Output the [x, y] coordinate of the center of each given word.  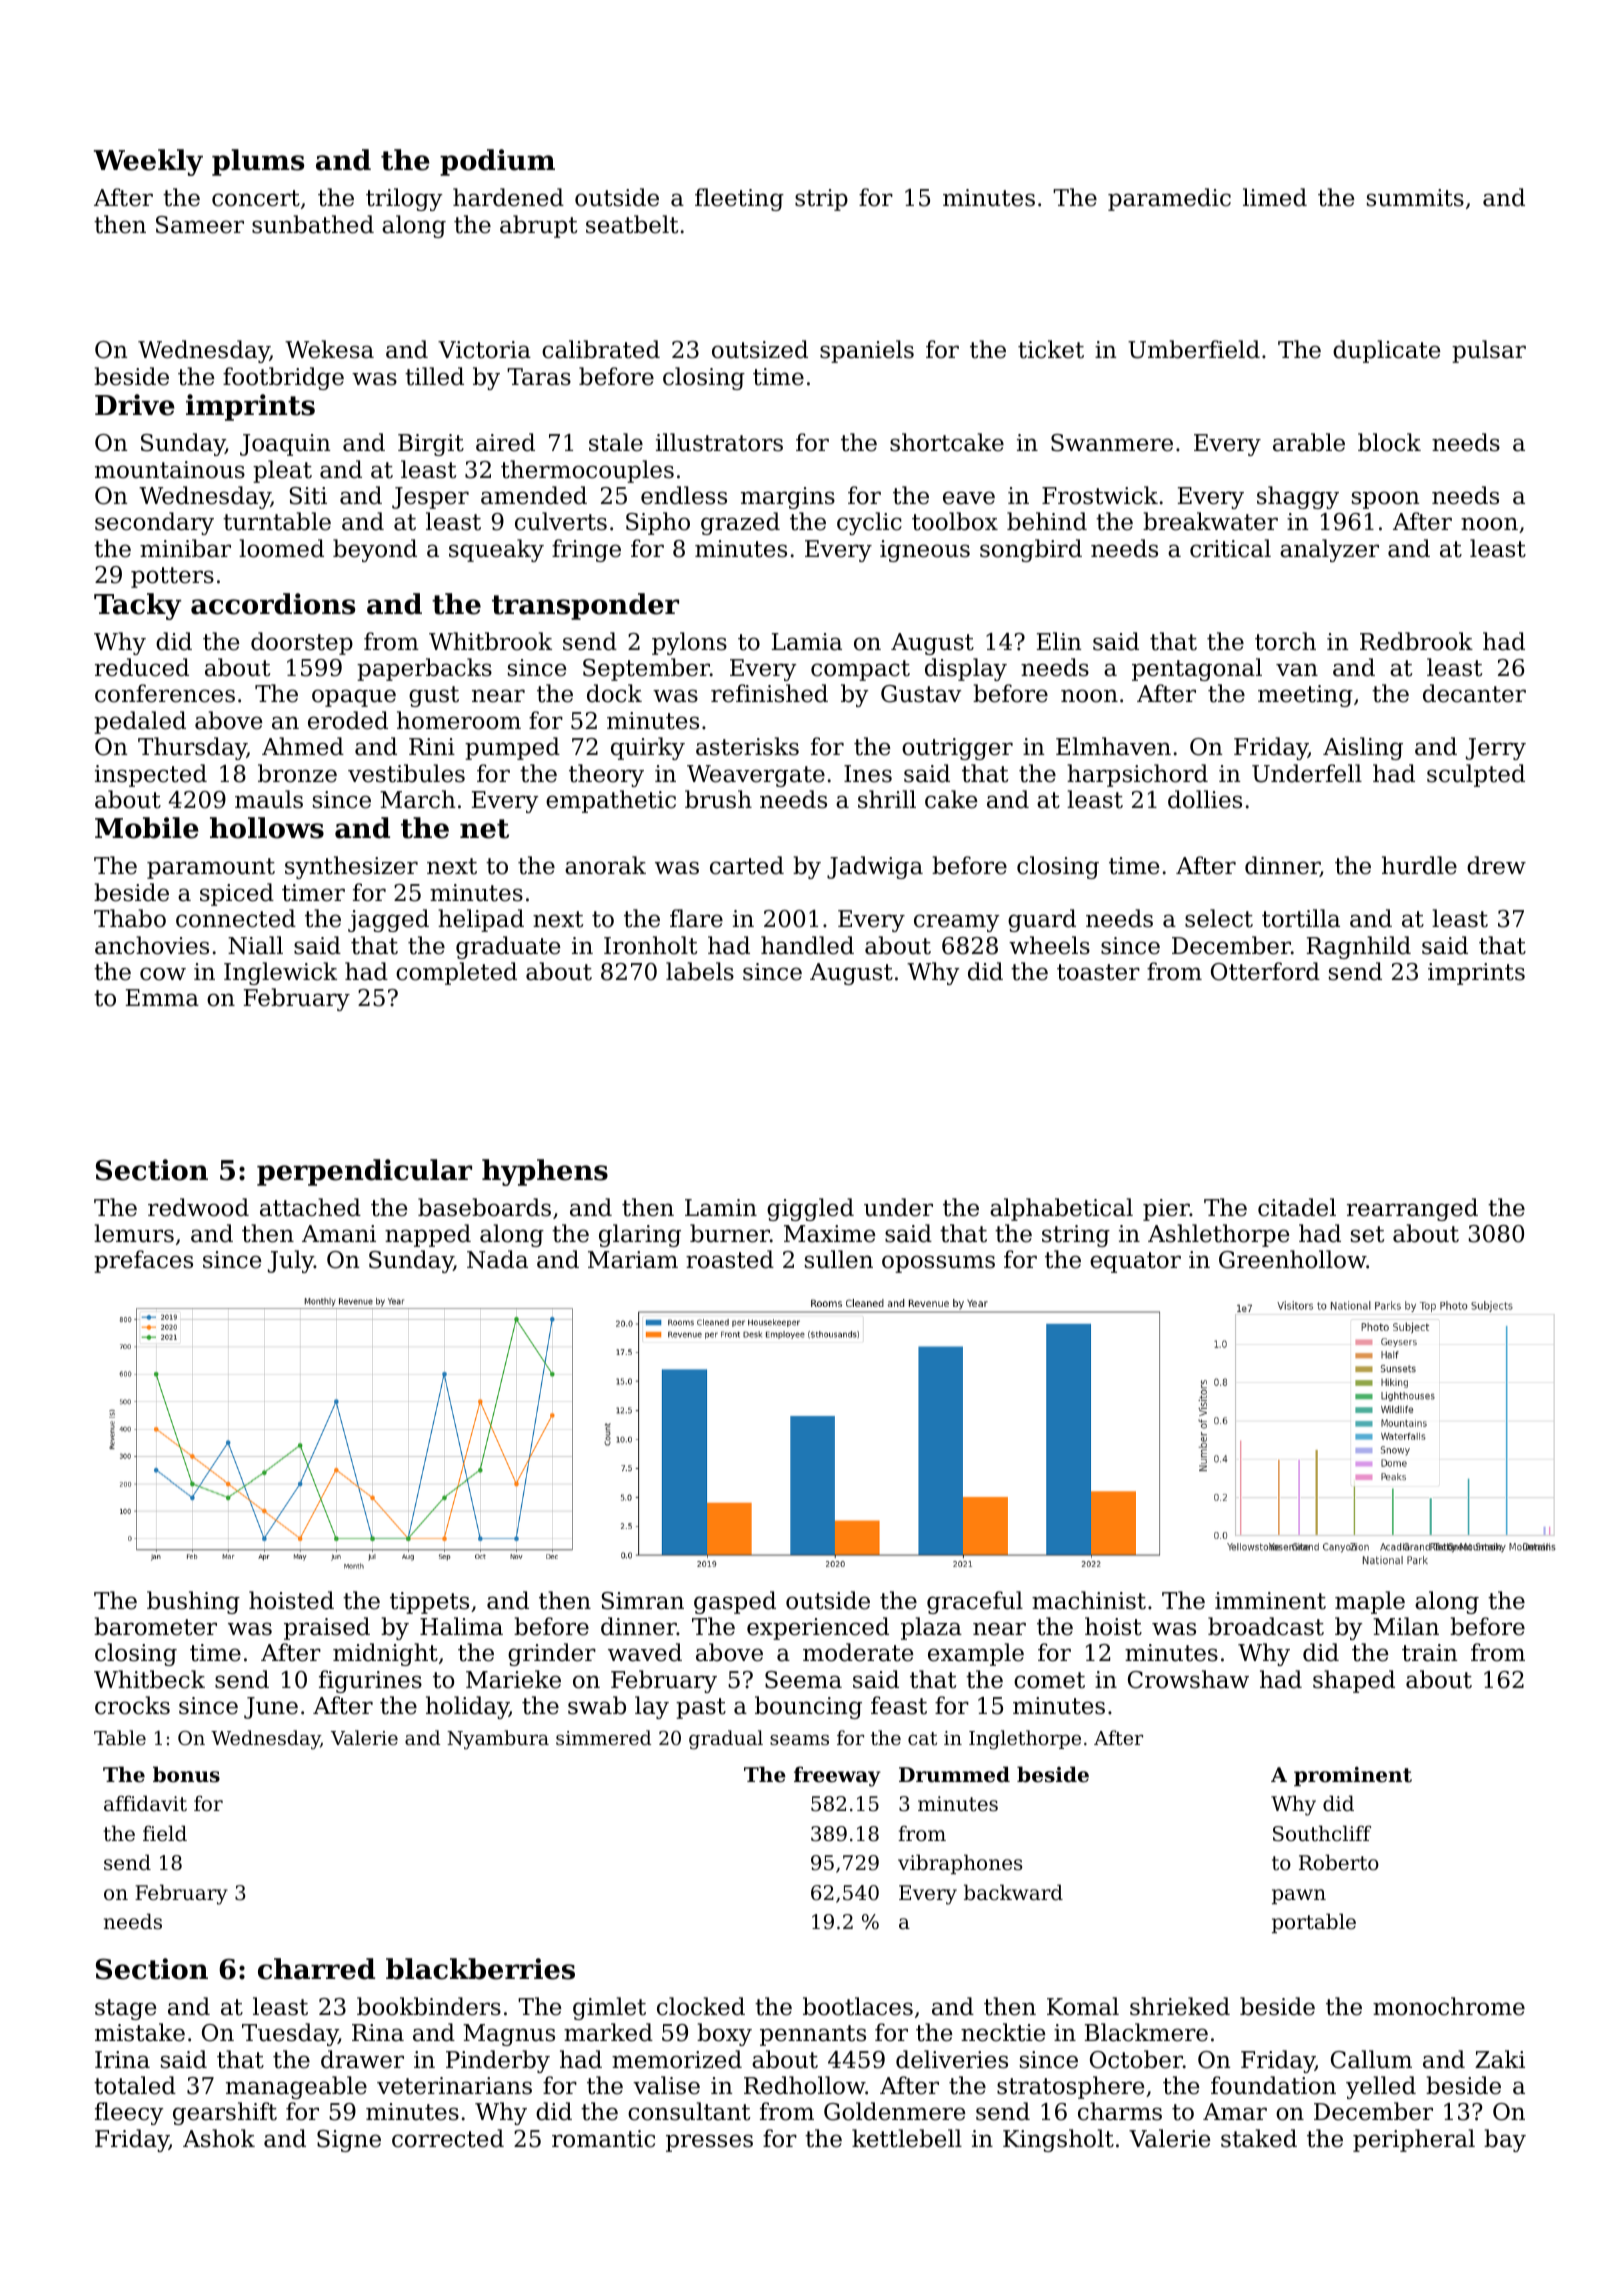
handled [807, 945]
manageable [296, 2087]
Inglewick [280, 973]
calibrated [601, 349]
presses [709, 2143]
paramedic [1169, 199]
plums [258, 162]
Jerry [1496, 749]
